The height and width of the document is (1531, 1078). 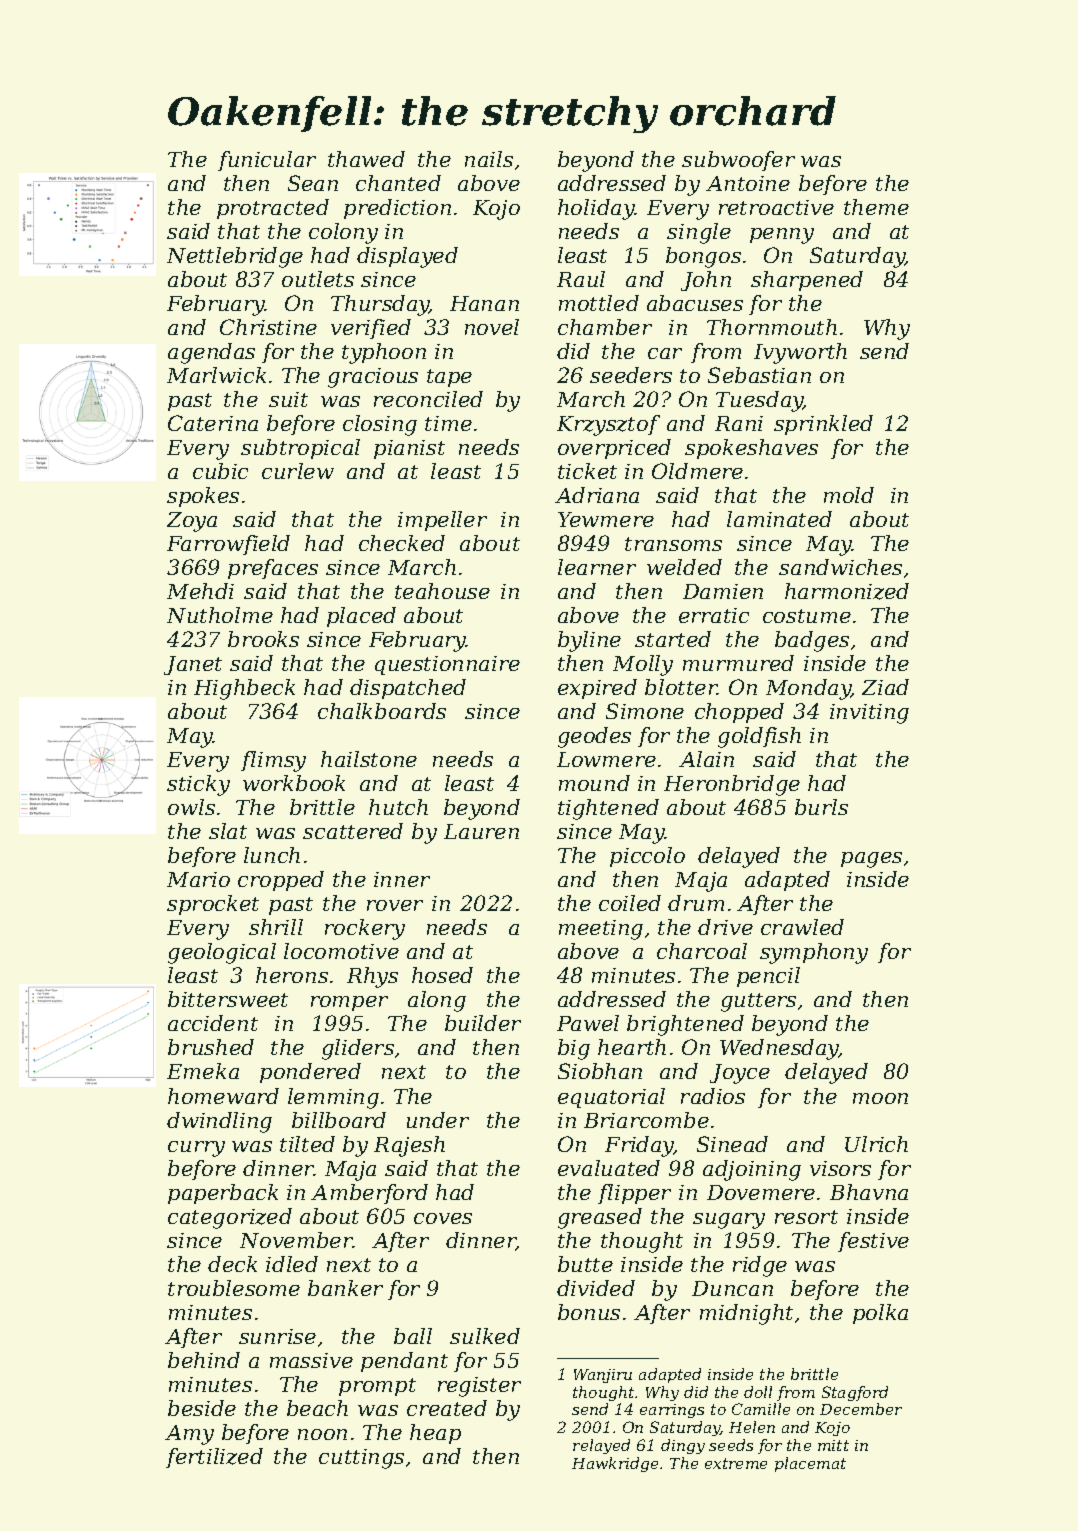 What do you see at coordinates (402, 543) in the document?
I see `checked` at bounding box center [402, 543].
